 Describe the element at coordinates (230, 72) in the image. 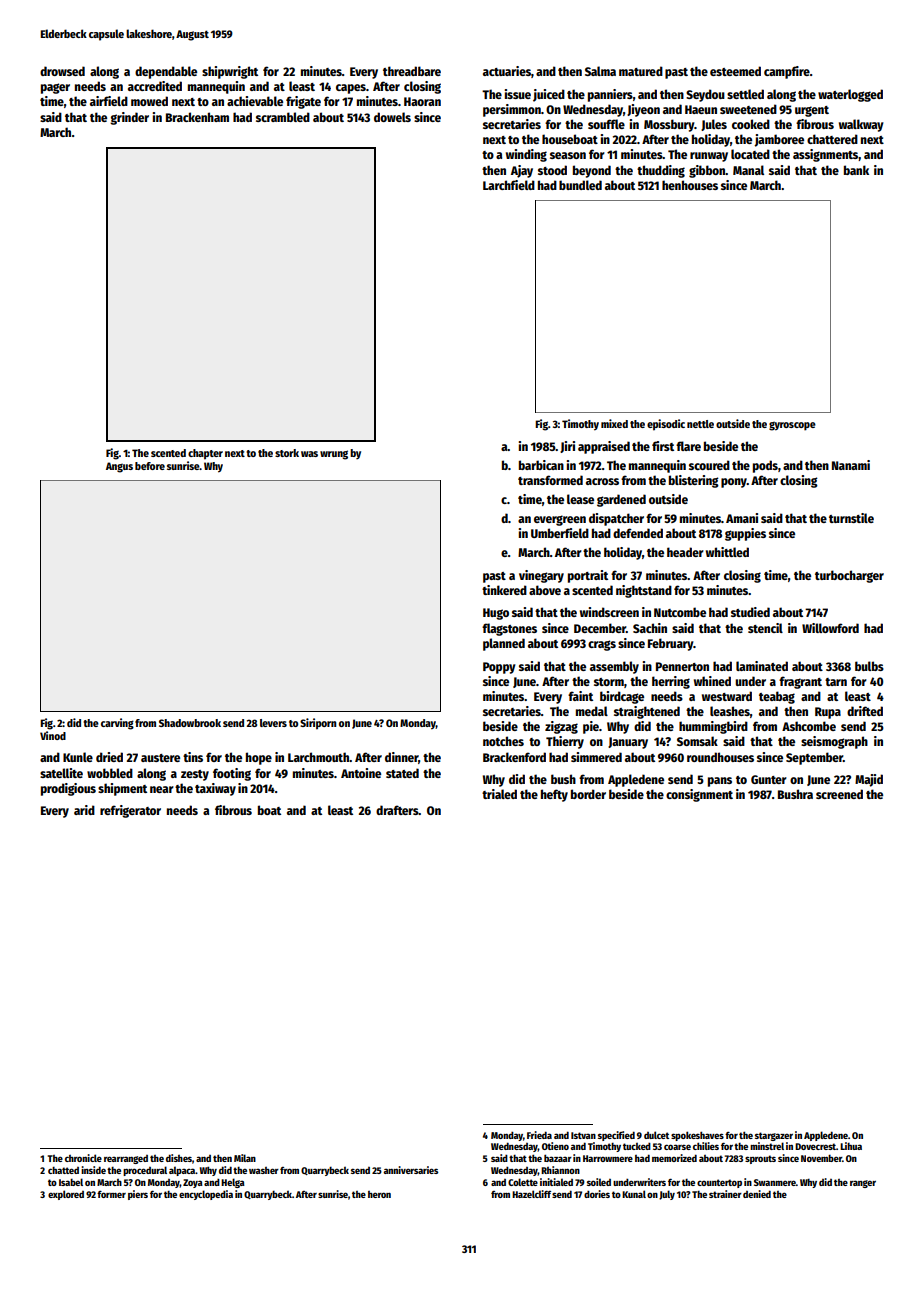

I see `shipwright` at that location.
